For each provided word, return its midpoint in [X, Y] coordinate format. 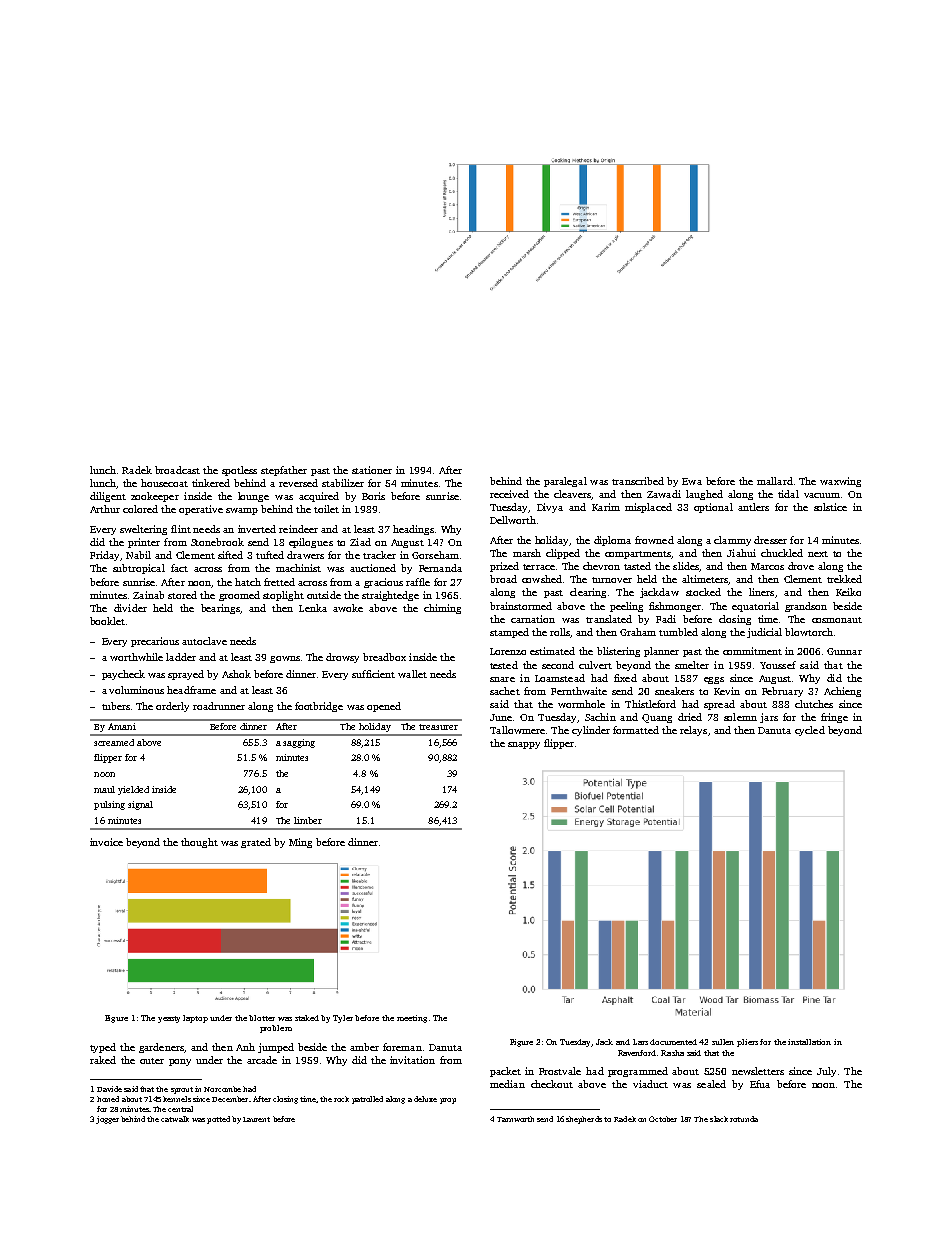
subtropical [139, 569]
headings [413, 530]
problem [276, 1029]
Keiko [848, 592]
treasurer [438, 727]
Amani [122, 726]
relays [693, 731]
